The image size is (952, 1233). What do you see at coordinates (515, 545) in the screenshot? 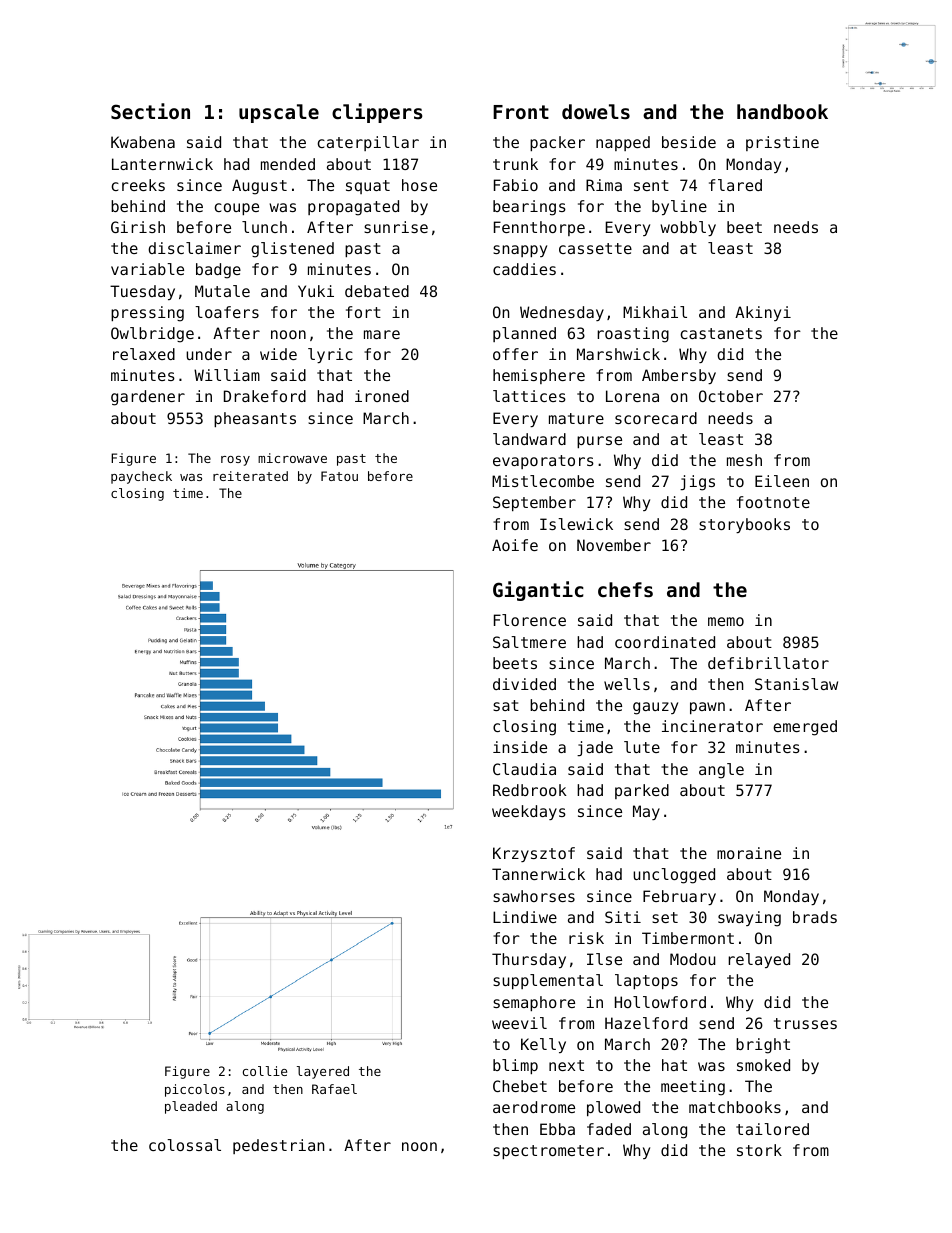
I see `Aoife` at bounding box center [515, 545].
